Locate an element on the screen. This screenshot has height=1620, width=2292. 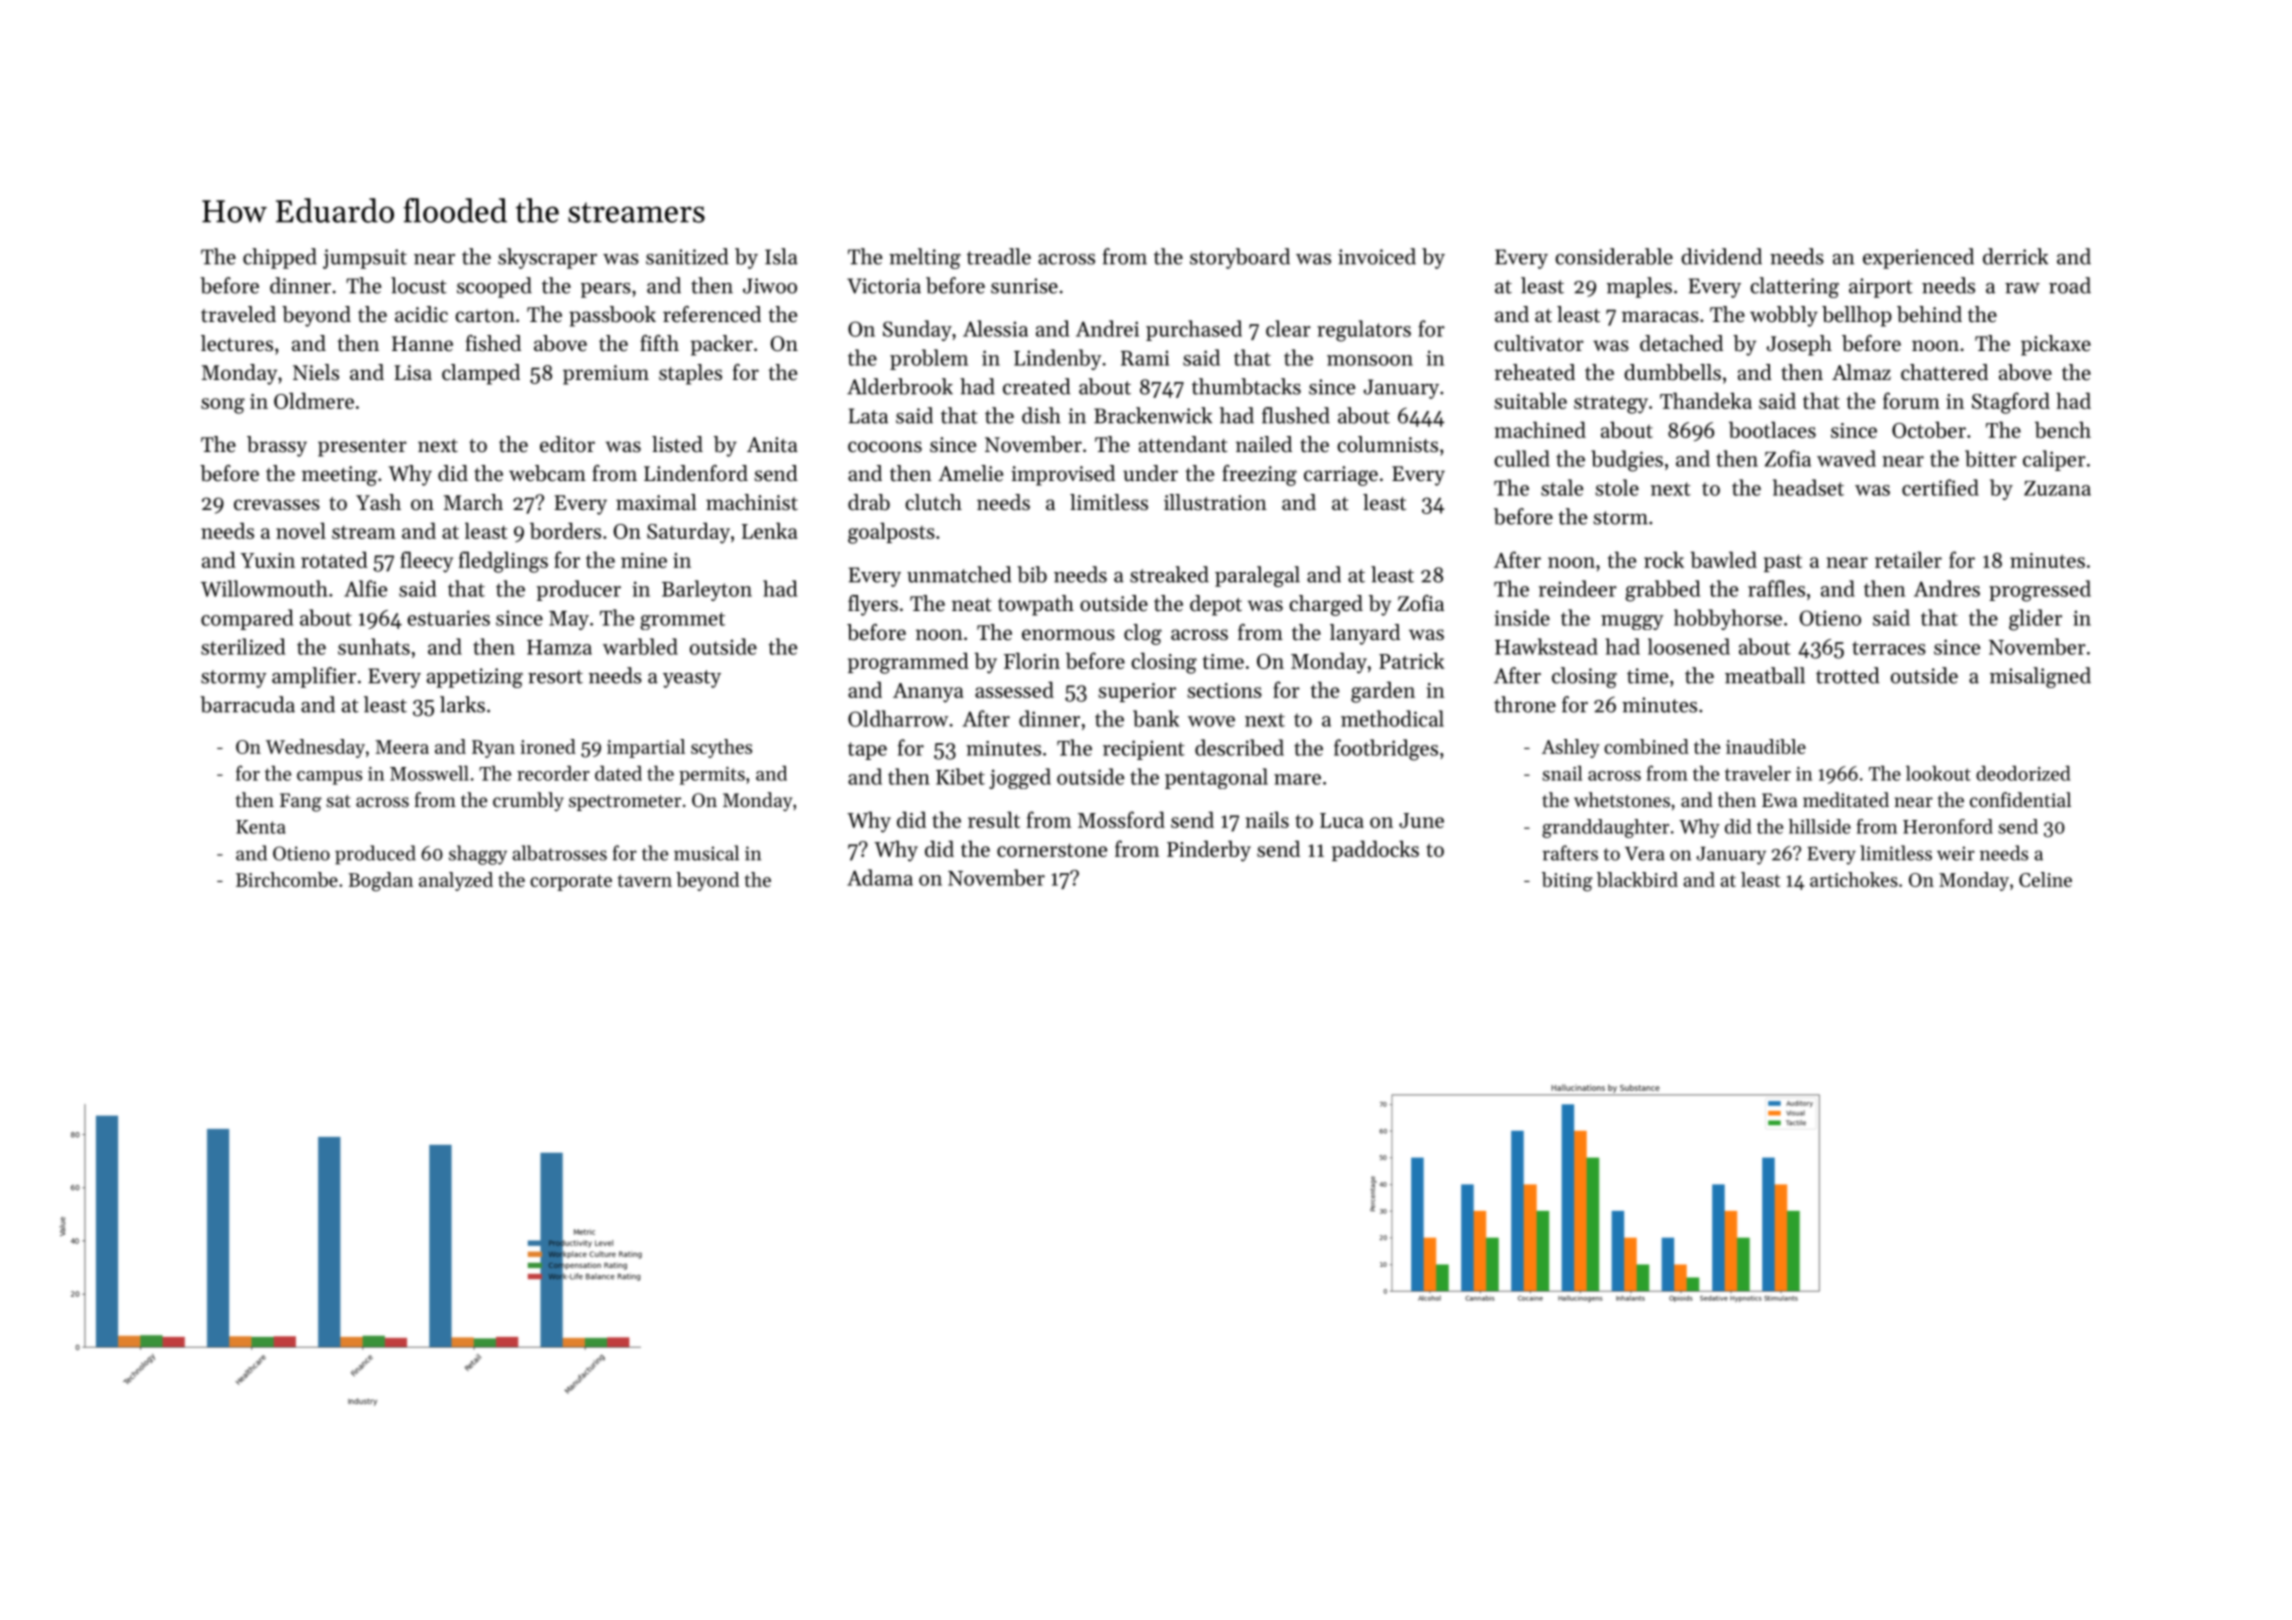
depot is located at coordinates (1216, 605).
